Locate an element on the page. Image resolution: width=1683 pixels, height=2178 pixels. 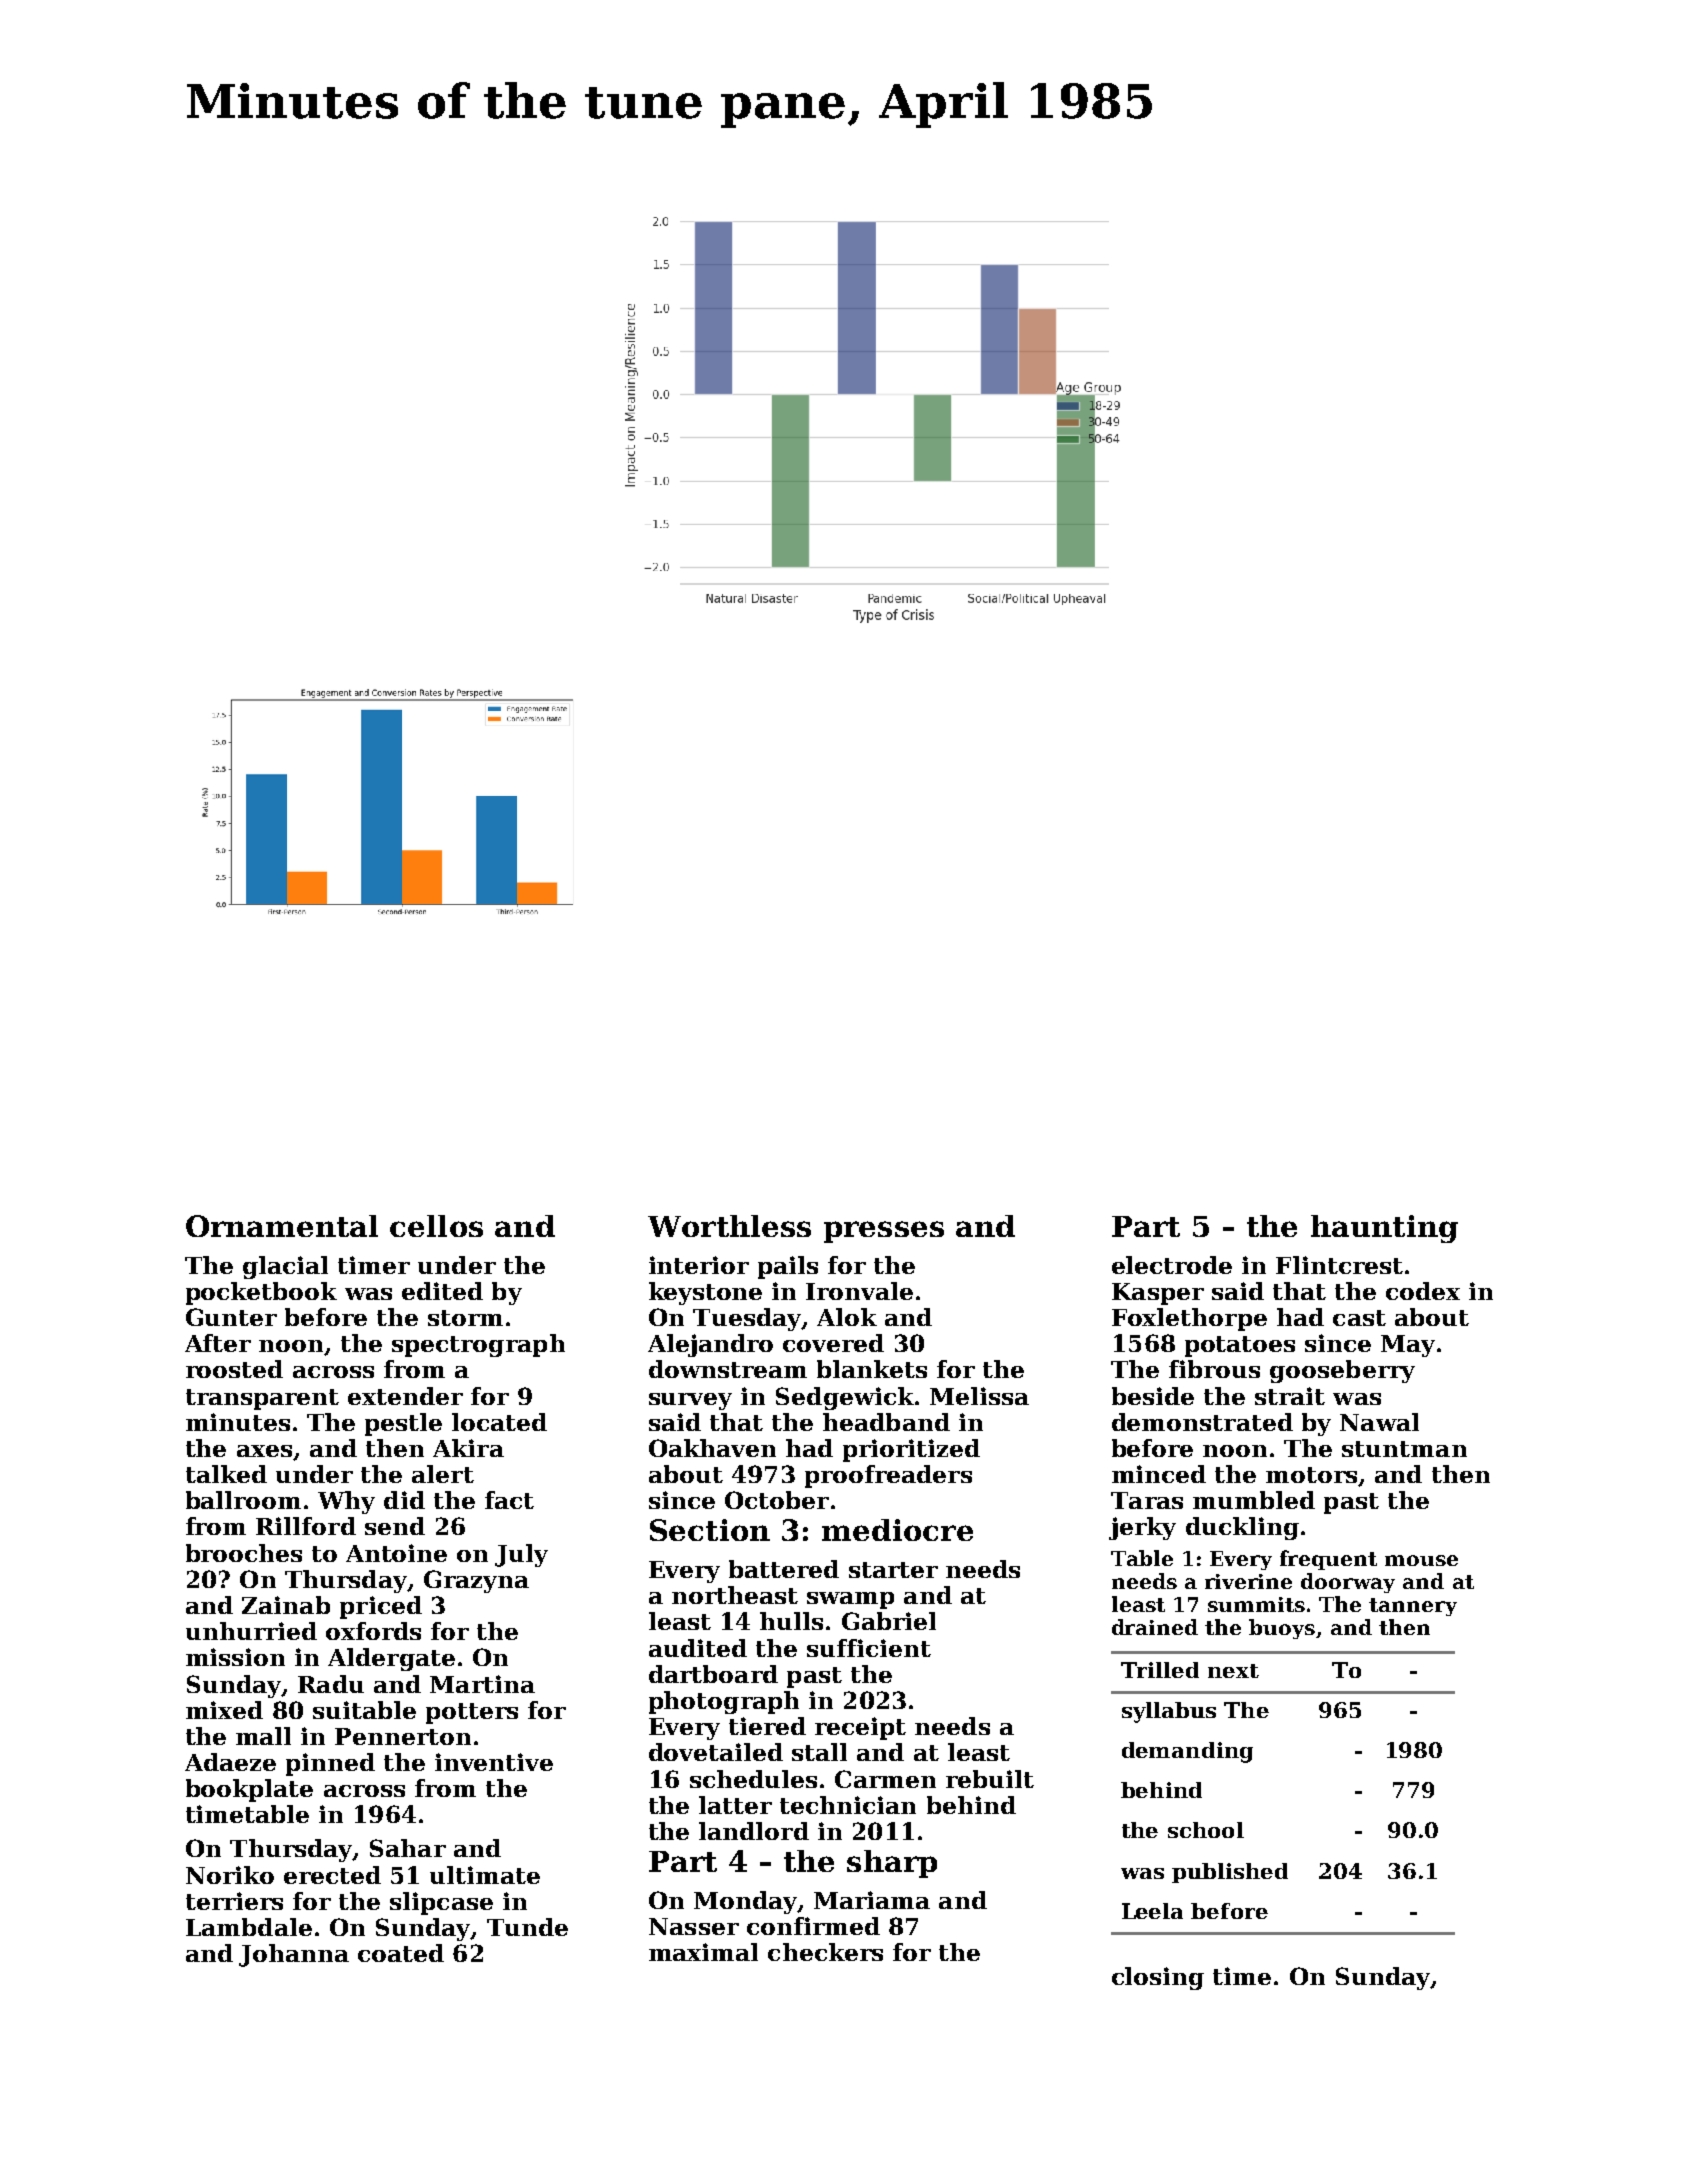
pinned is located at coordinates (330, 1764).
